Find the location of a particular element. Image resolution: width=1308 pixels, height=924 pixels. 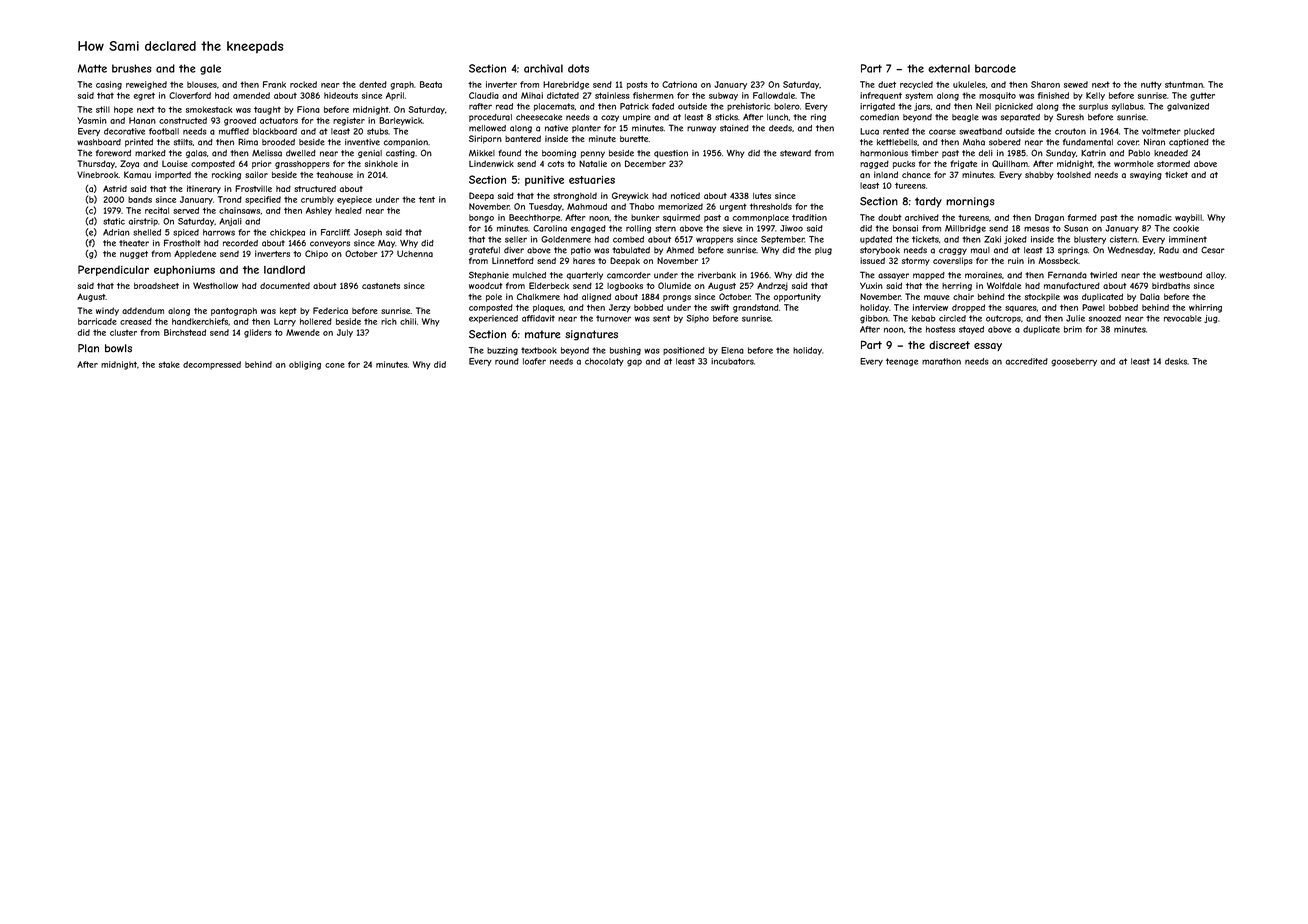

frigate is located at coordinates (963, 164).
